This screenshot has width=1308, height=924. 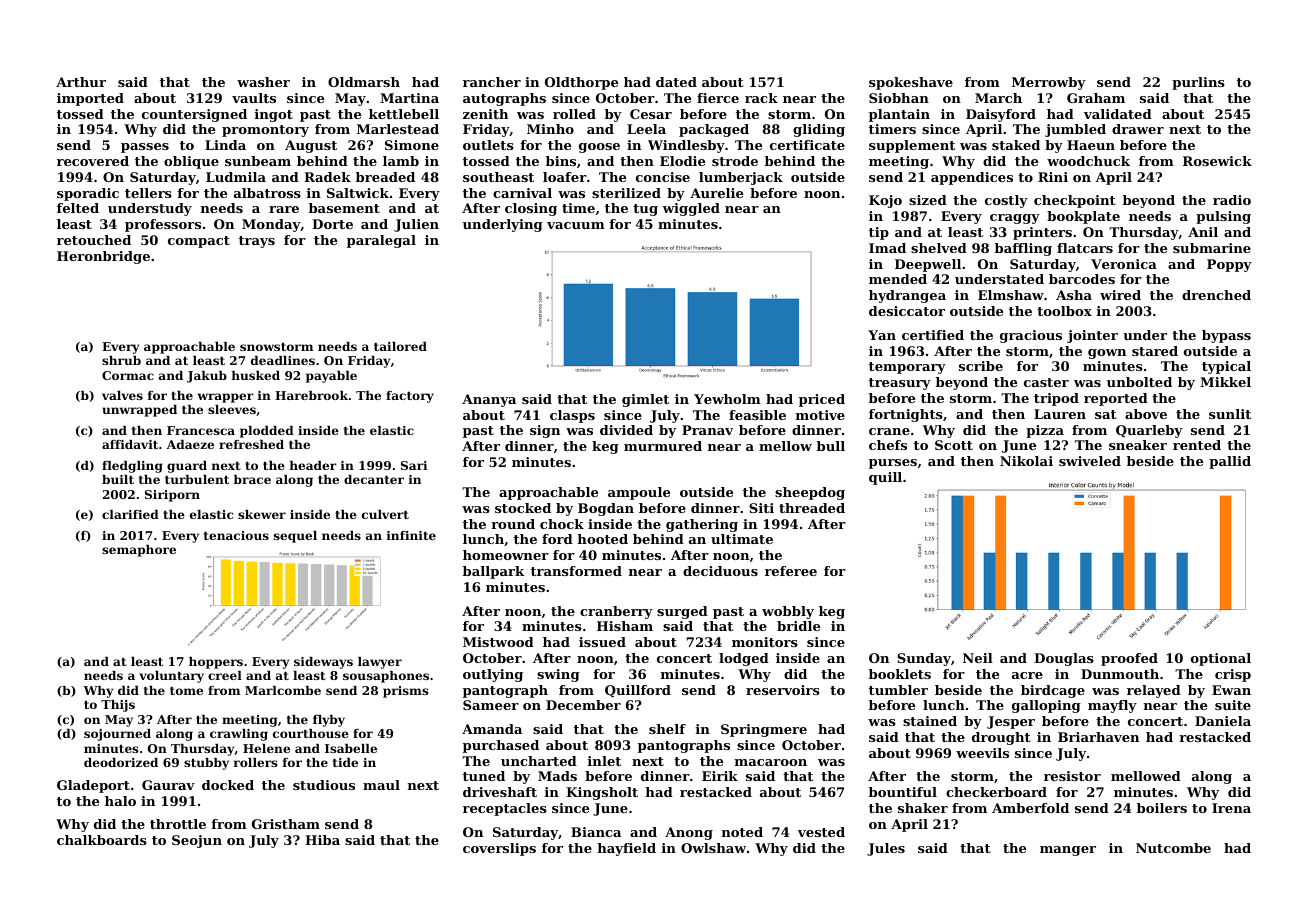 What do you see at coordinates (1162, 808) in the screenshot?
I see `boilers` at bounding box center [1162, 808].
